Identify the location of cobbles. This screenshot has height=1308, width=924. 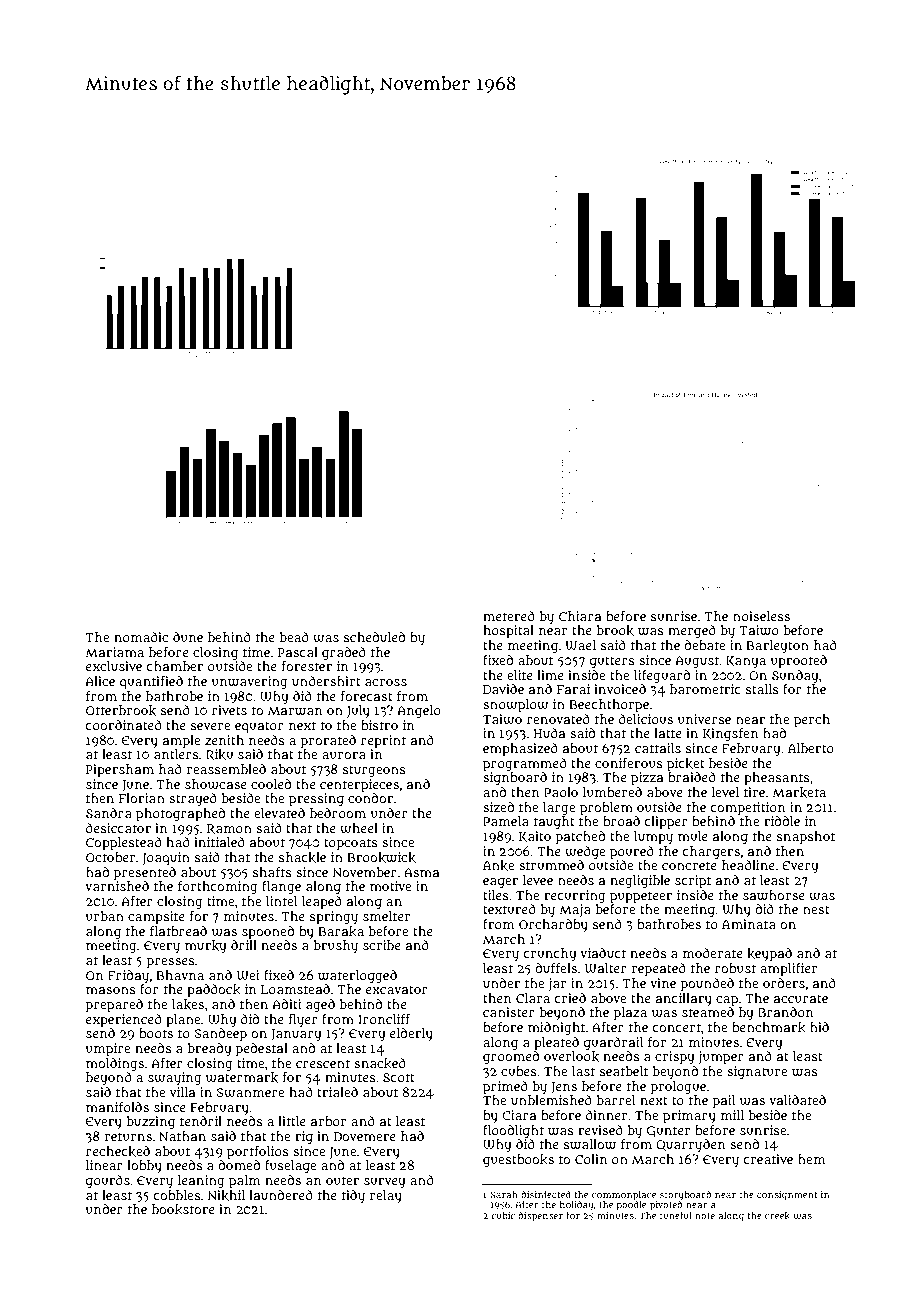
(177, 1195).
